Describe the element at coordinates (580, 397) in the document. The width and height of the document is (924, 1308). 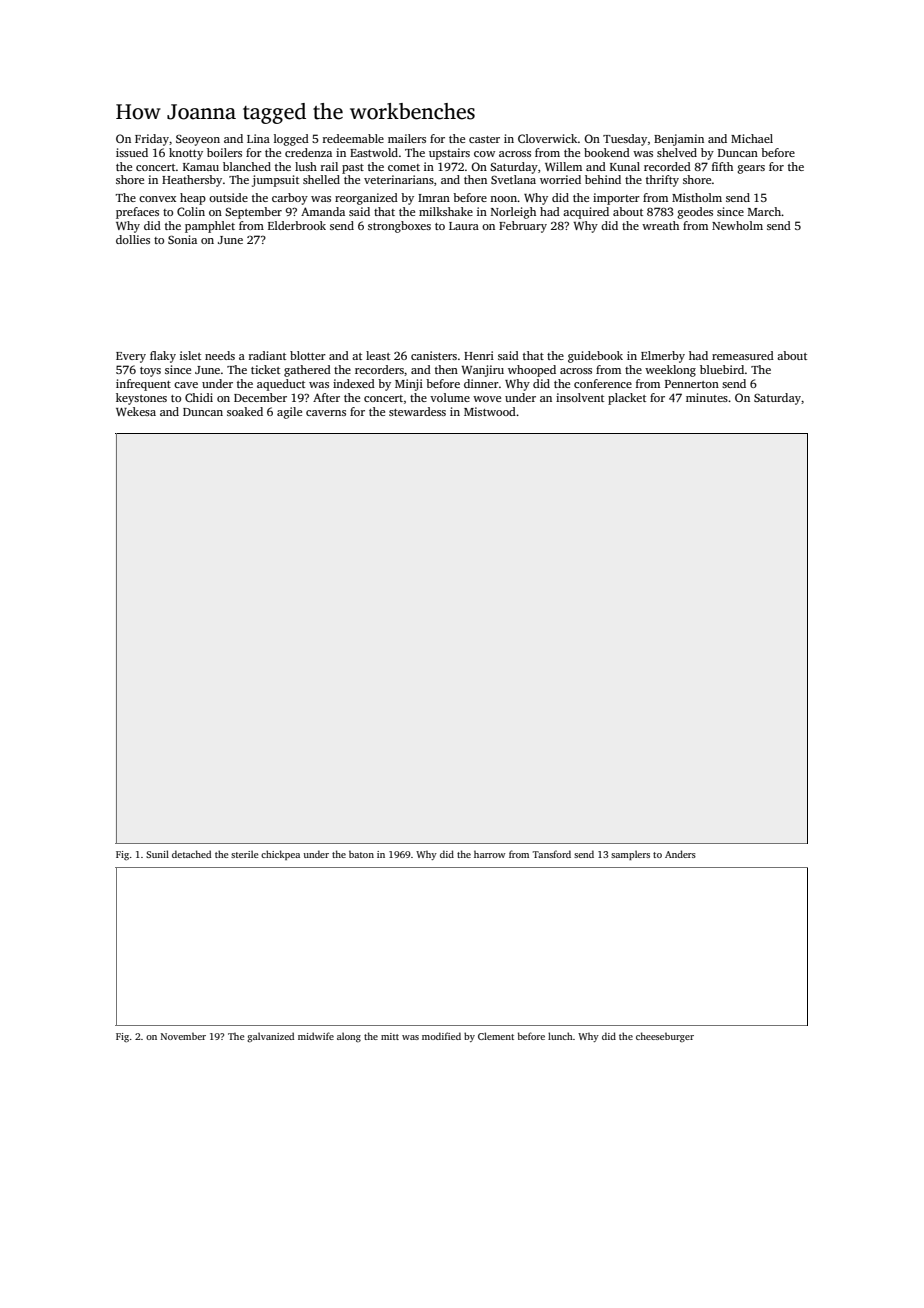
I see `insolvent` at that location.
